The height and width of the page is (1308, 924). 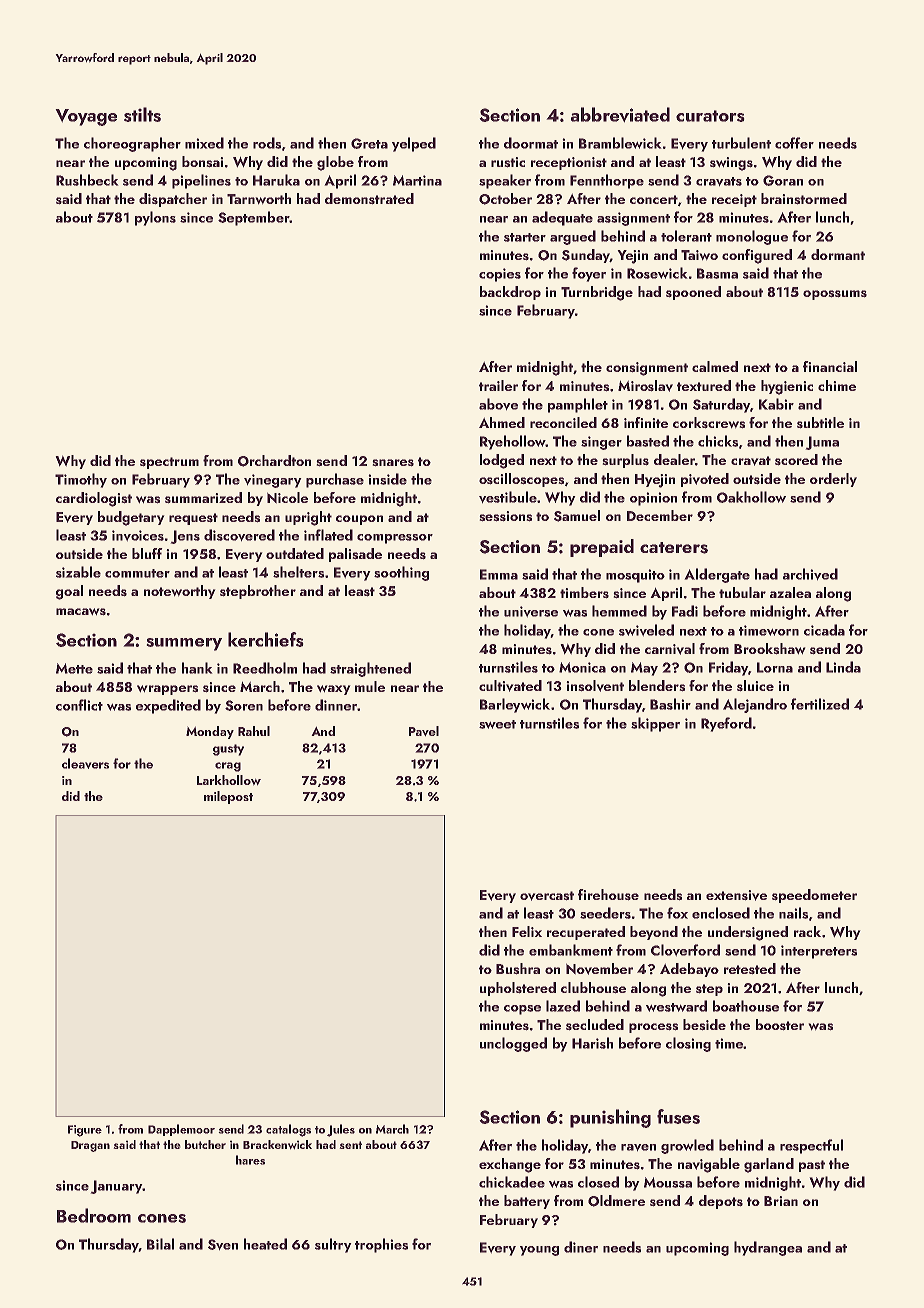 I want to click on Bilal, so click(x=160, y=1244).
